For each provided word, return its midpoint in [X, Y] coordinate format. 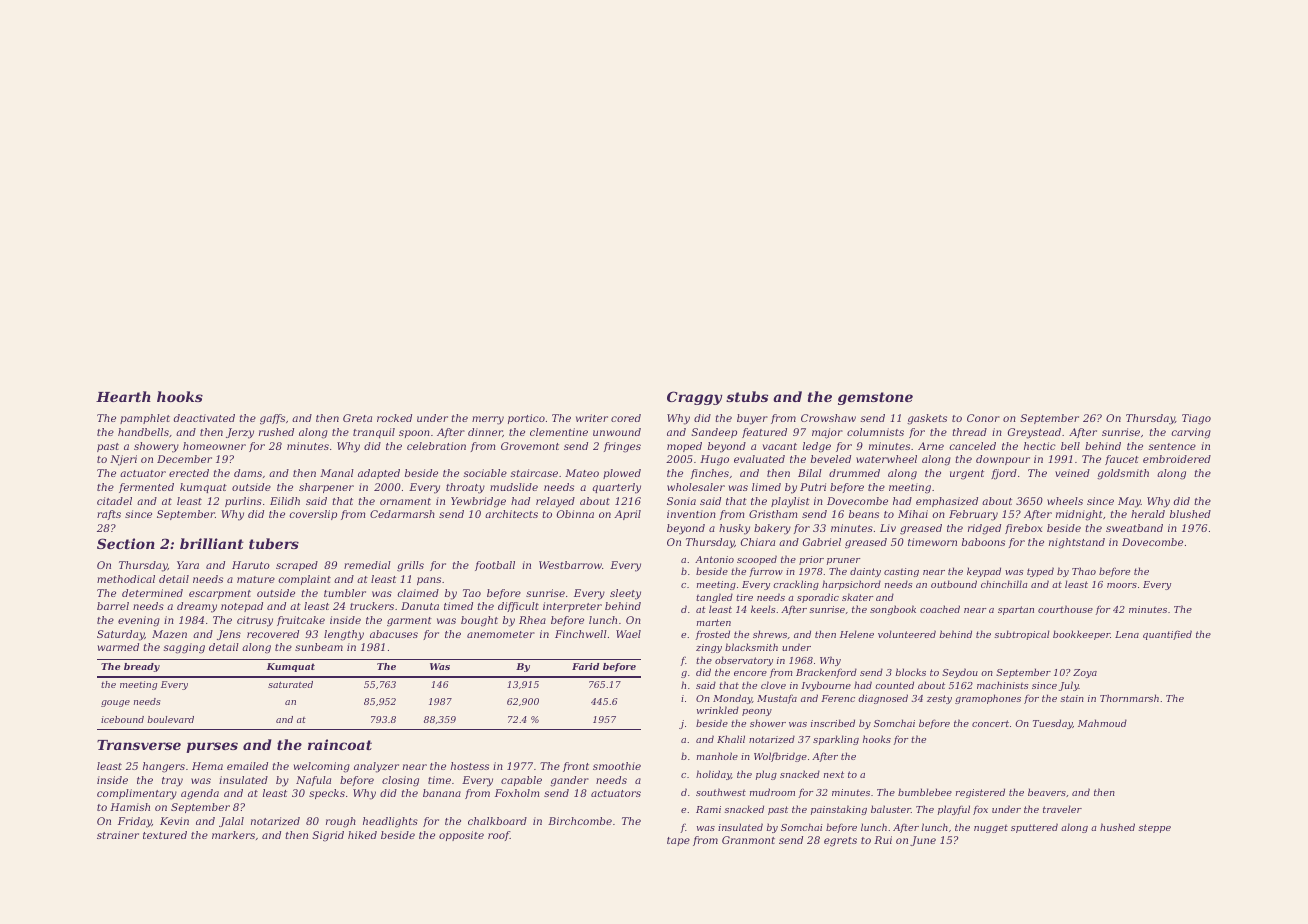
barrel [113, 606]
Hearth [123, 396]
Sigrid [328, 836]
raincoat [340, 744]
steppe [1154, 828]
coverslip [313, 515]
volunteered [907, 634]
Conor [983, 418]
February [973, 515]
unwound [617, 432]
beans [864, 514]
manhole [717, 756]
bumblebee [925, 792]
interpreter [572, 607]
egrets [840, 842]
